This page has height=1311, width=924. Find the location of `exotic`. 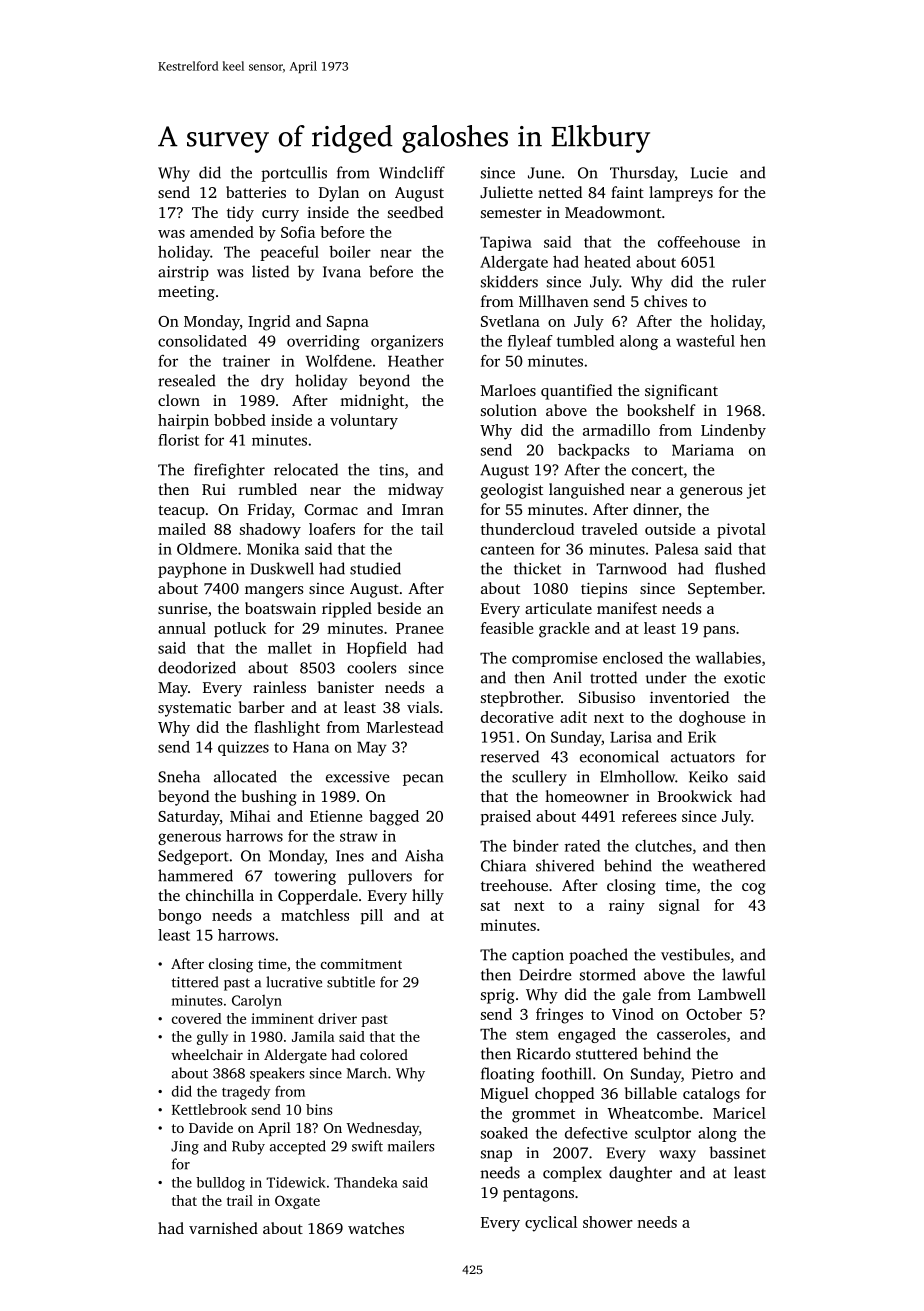

exotic is located at coordinates (744, 678).
